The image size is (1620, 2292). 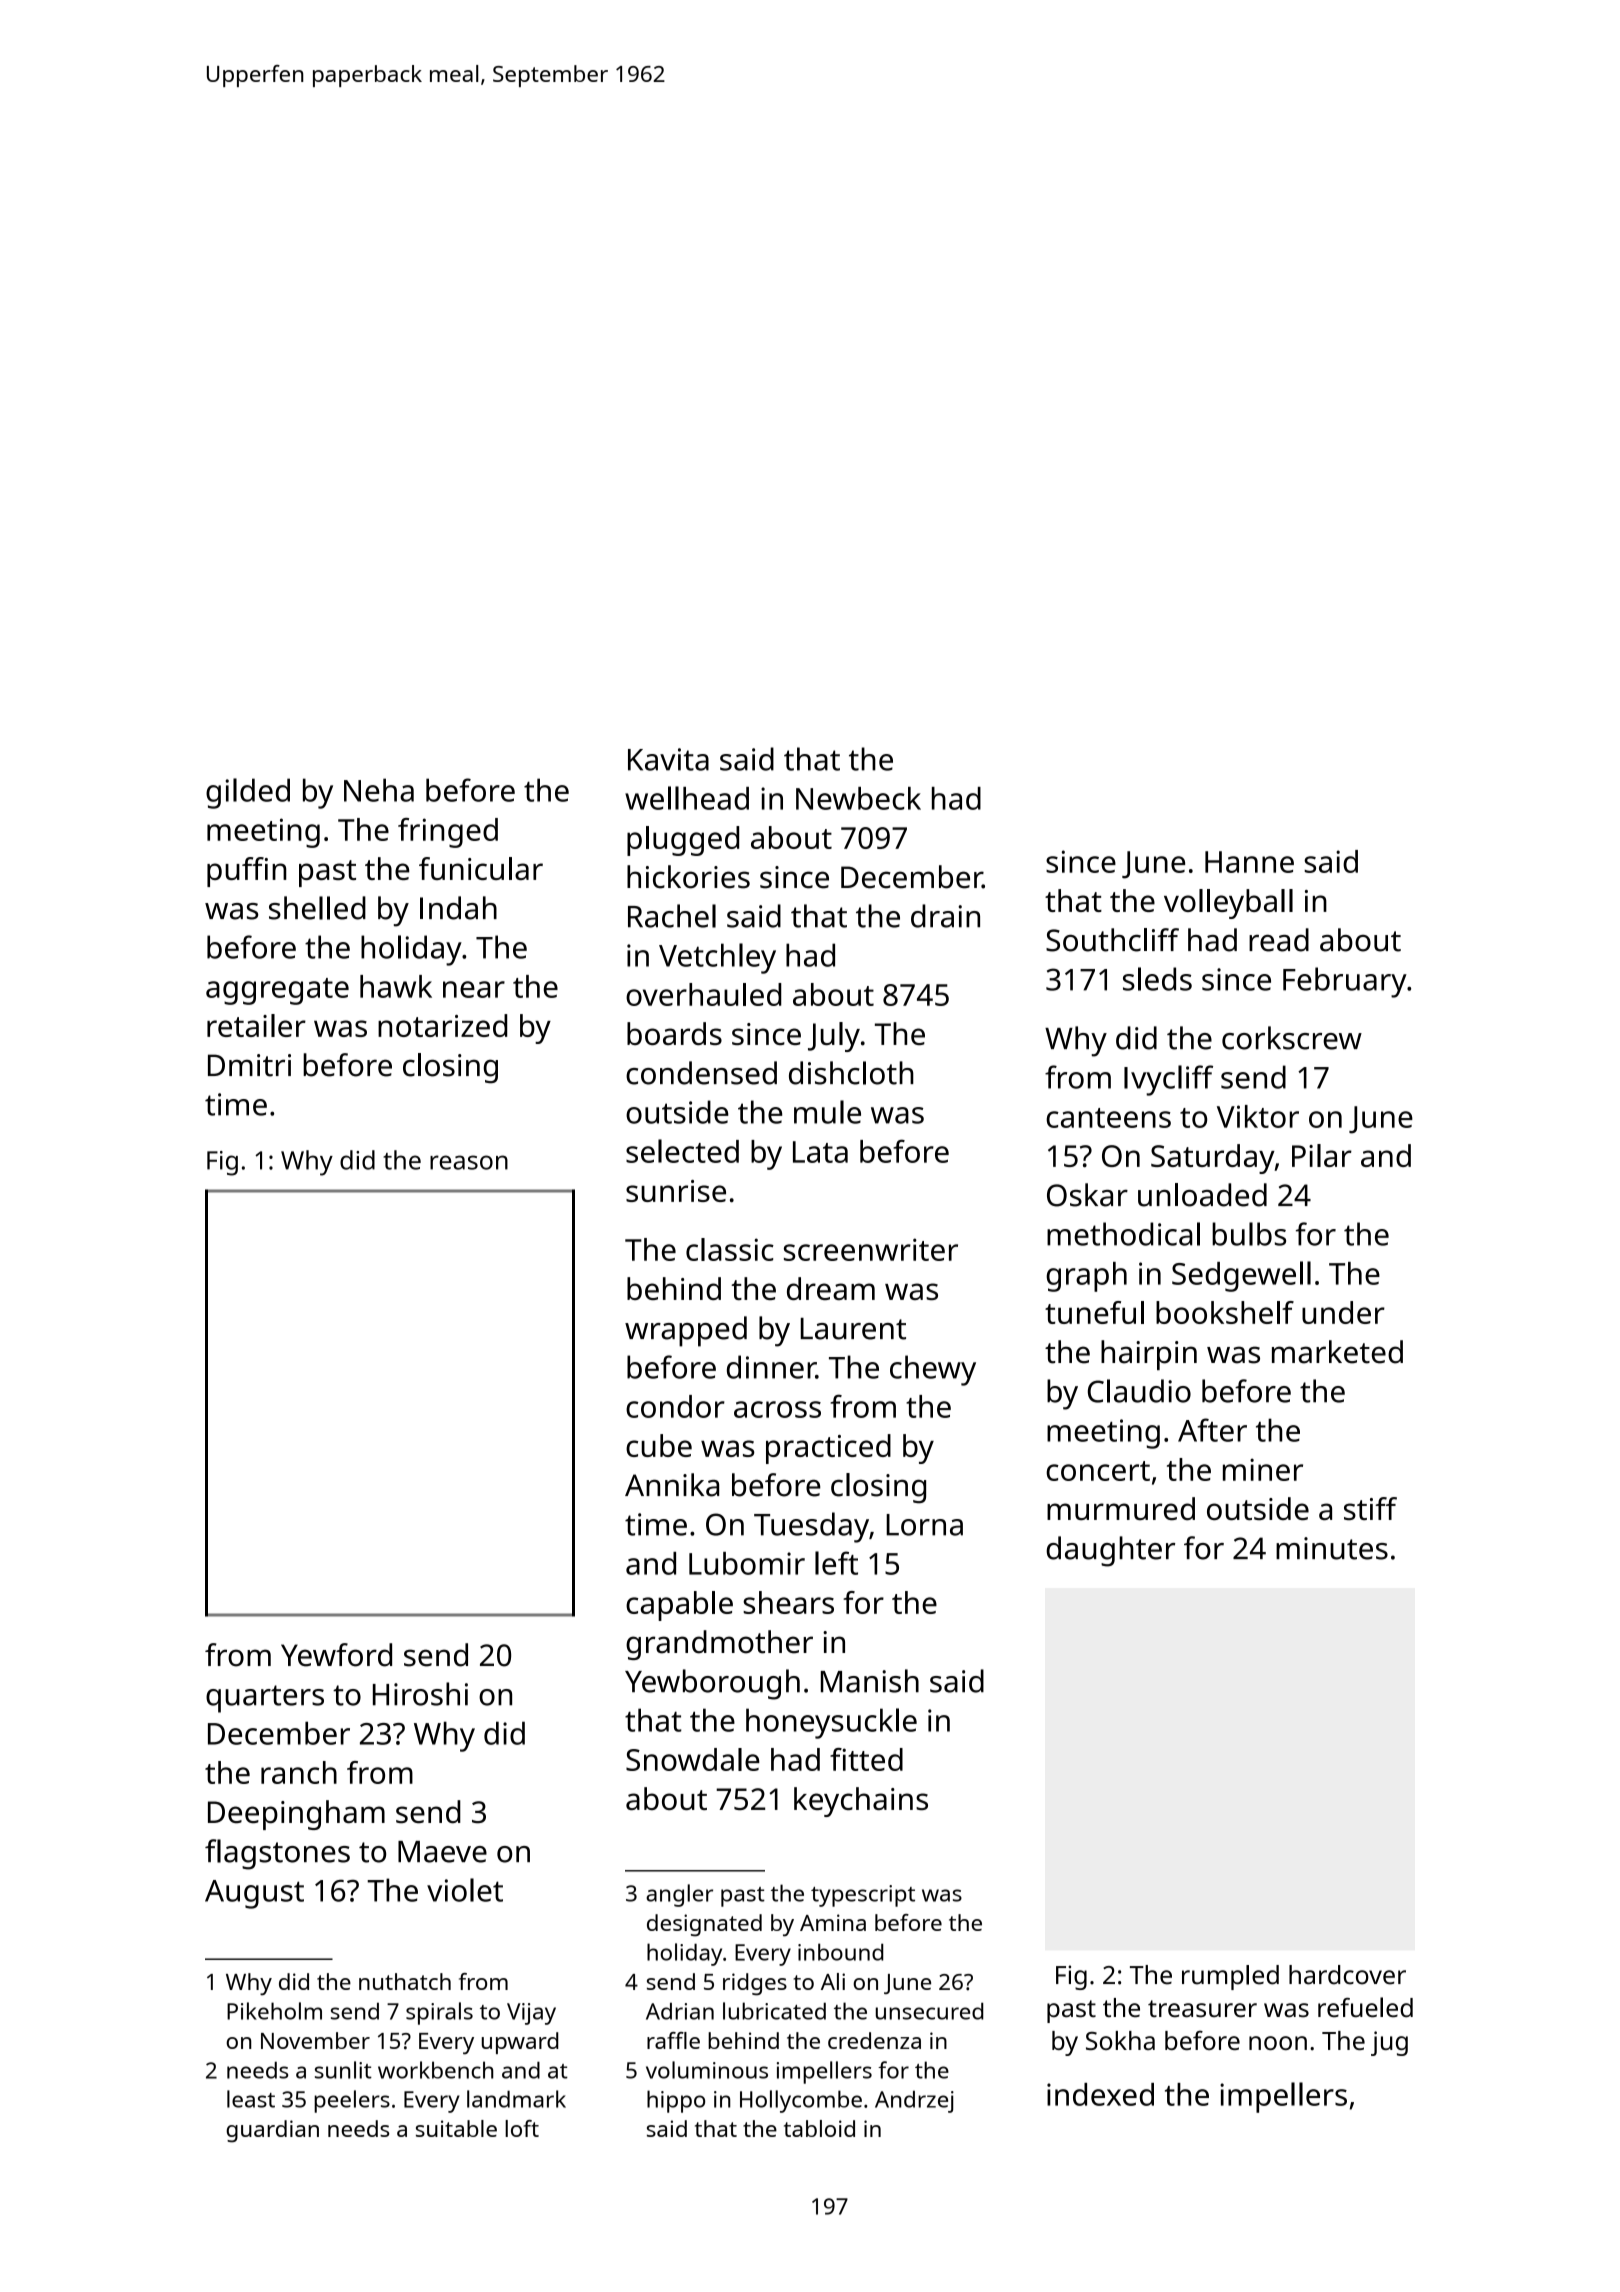 What do you see at coordinates (1249, 862) in the screenshot?
I see `Hanne` at bounding box center [1249, 862].
